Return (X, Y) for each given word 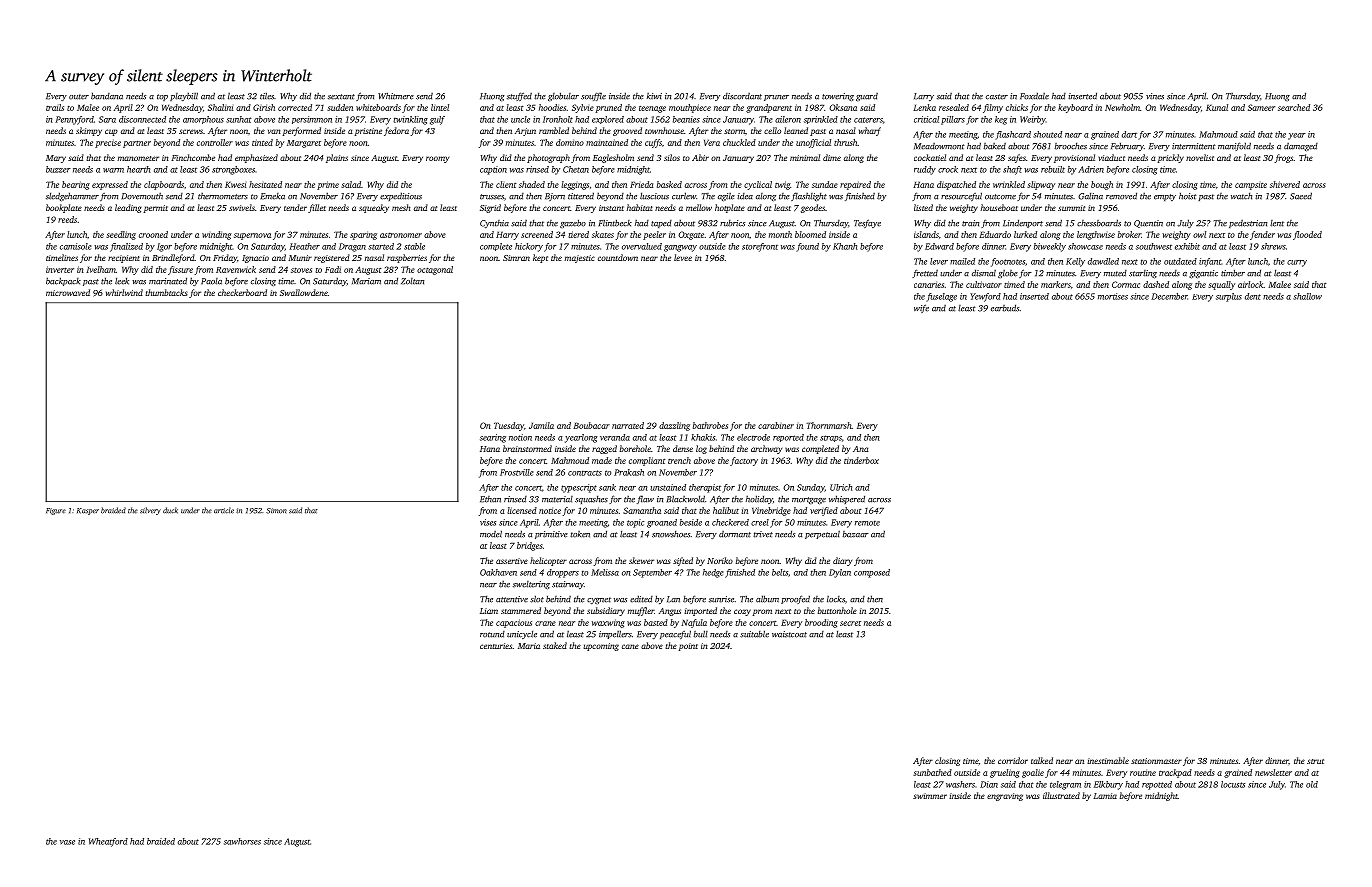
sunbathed (932, 772)
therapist (705, 488)
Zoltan (412, 281)
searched (1294, 107)
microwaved (68, 292)
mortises (1113, 296)
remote (867, 523)
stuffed (519, 96)
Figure (56, 511)
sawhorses (242, 841)
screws (191, 131)
